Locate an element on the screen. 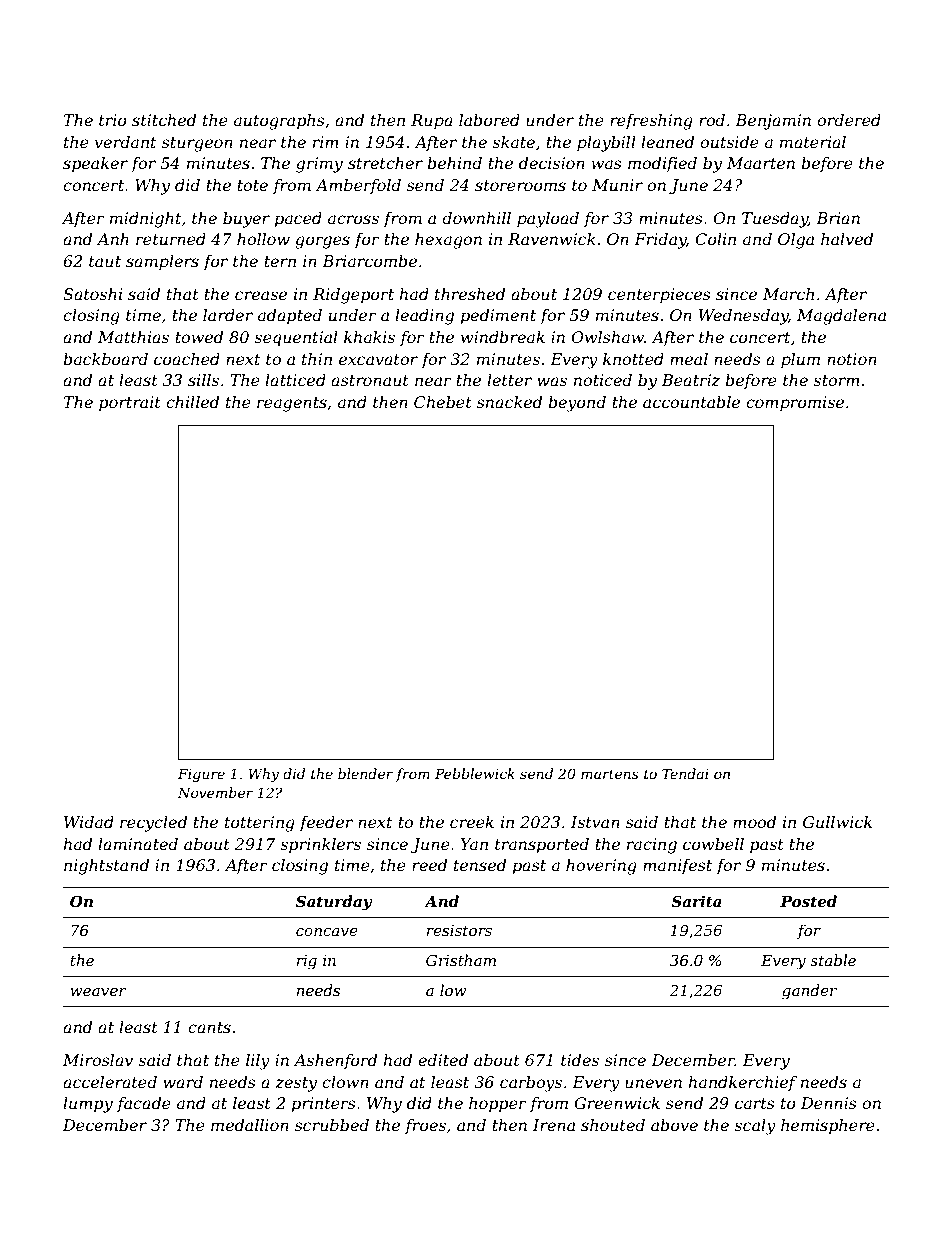 This screenshot has height=1233, width=952. Gristham is located at coordinates (461, 960).
